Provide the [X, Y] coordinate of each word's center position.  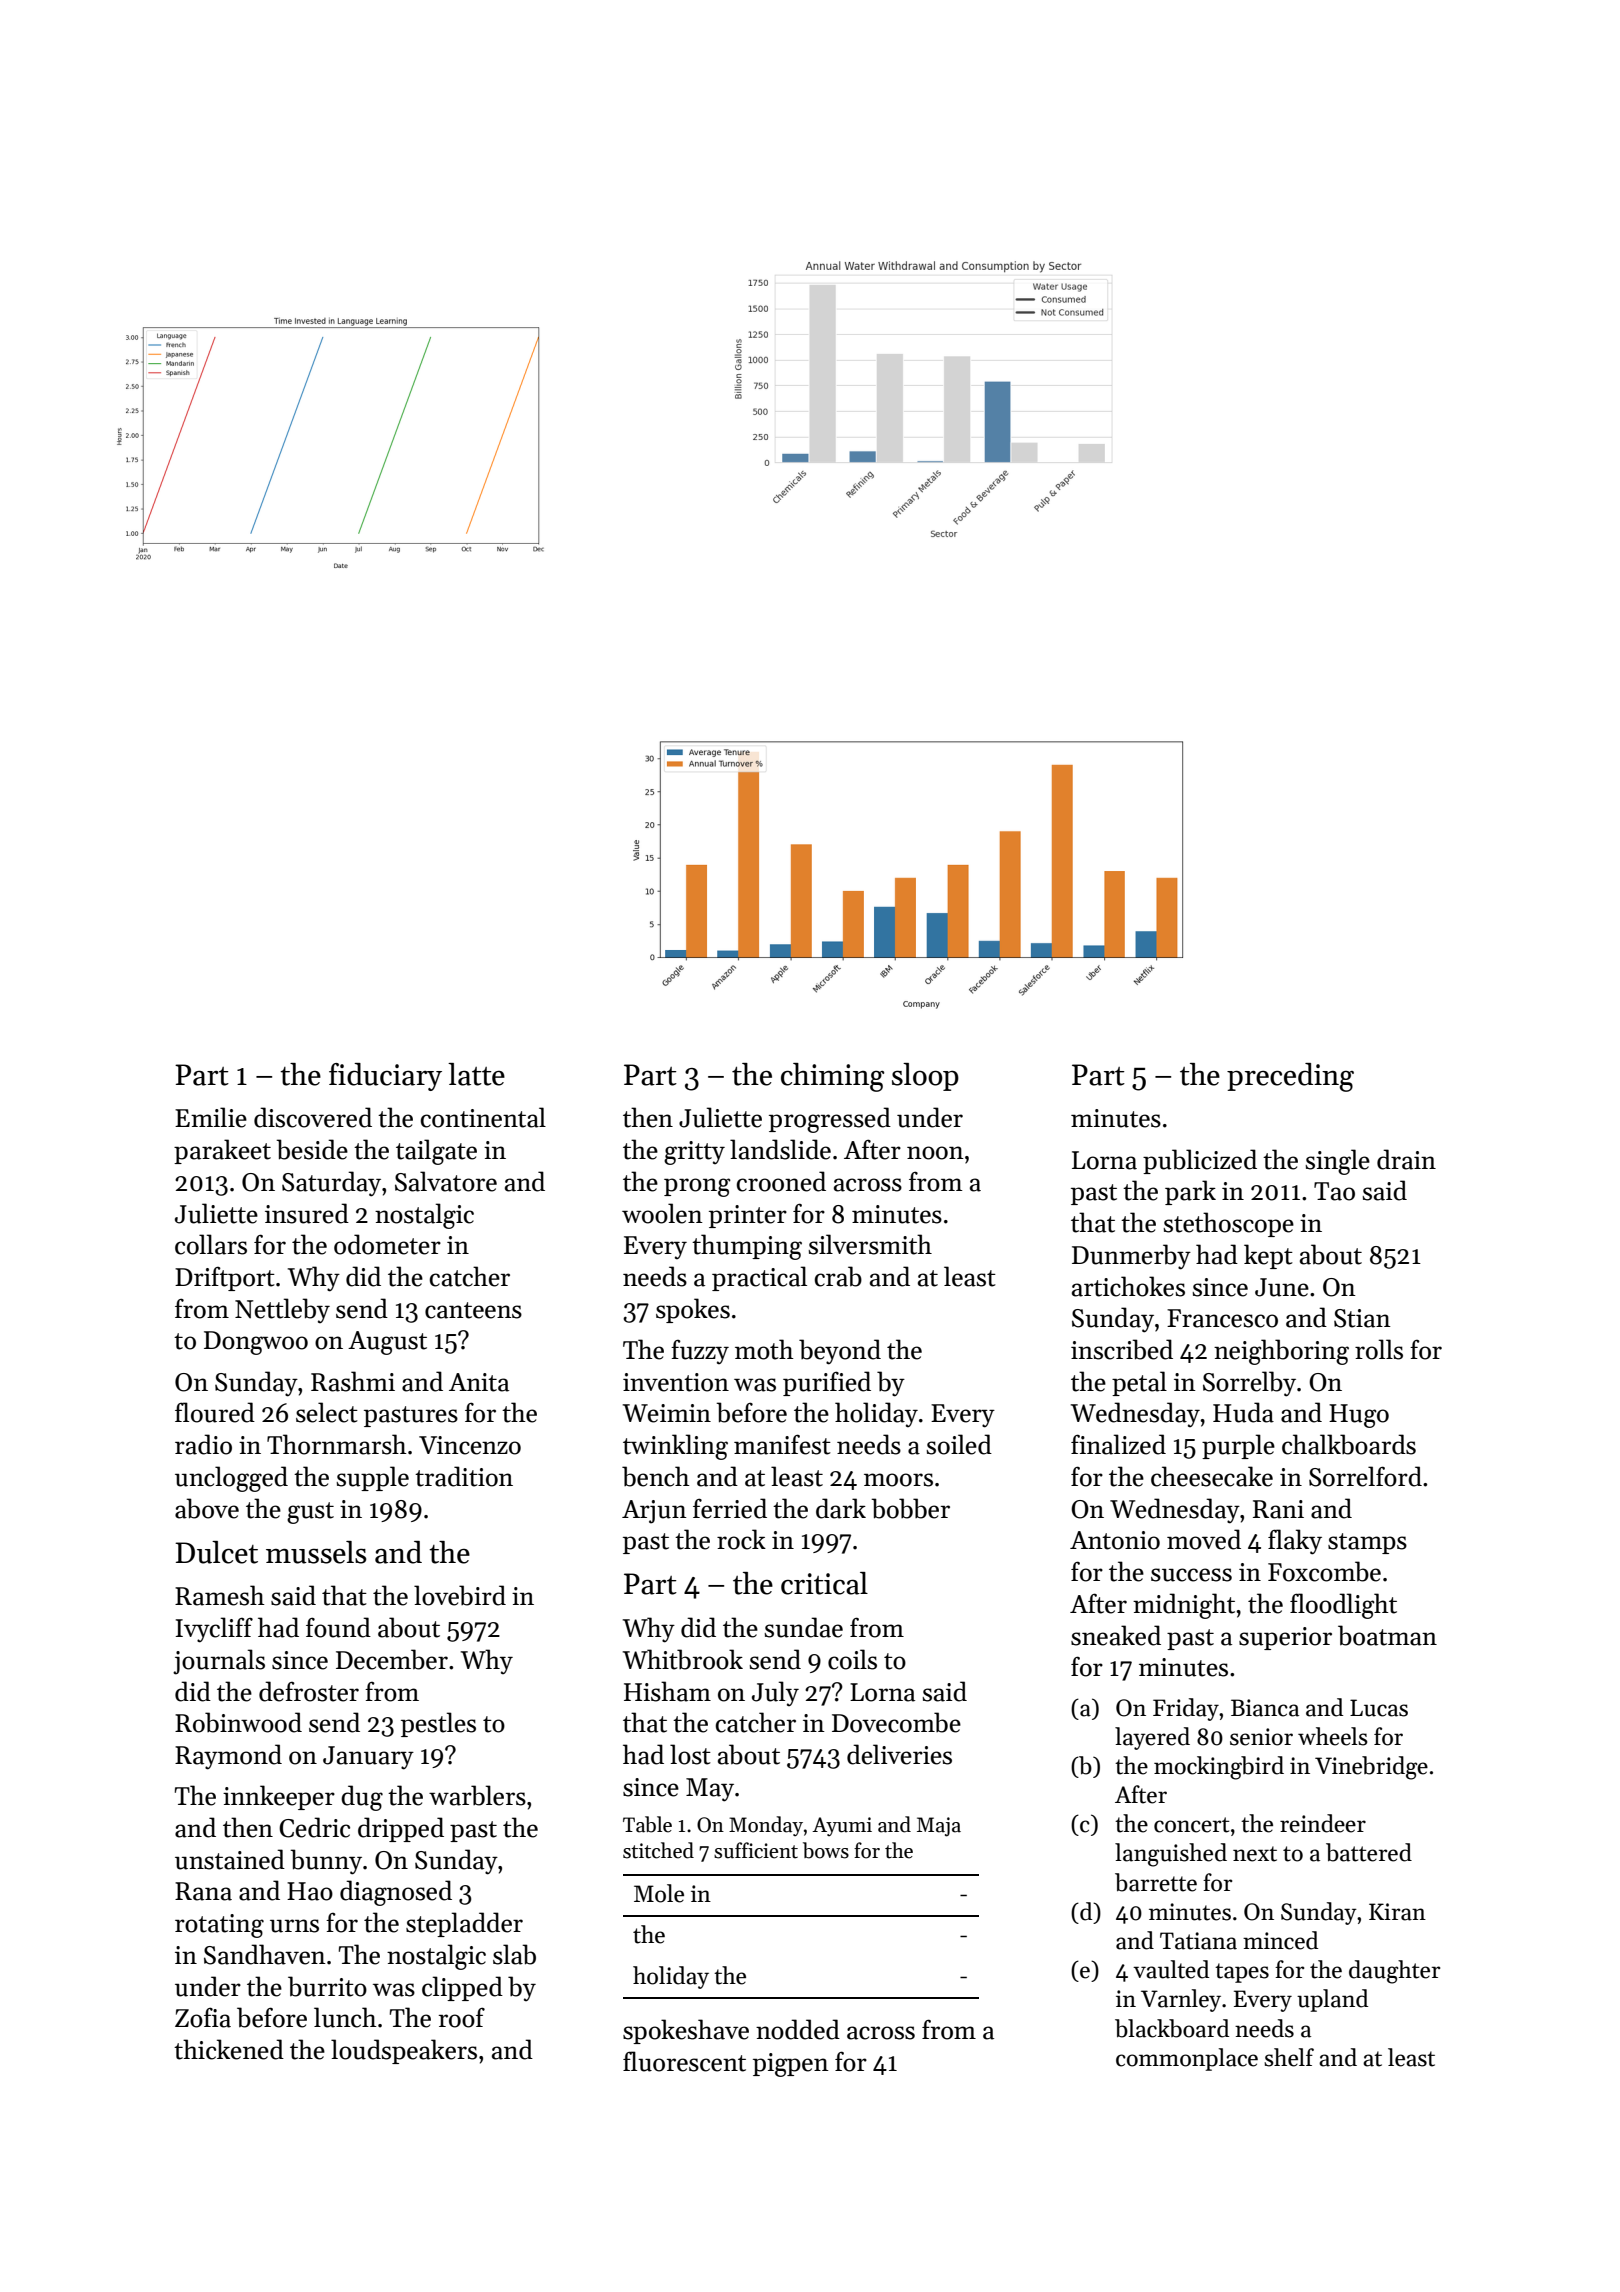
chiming [832, 1077]
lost [690, 1754]
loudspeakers [404, 2051]
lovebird [460, 1595]
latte [476, 1074]
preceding [1290, 1077]
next [1255, 1854]
